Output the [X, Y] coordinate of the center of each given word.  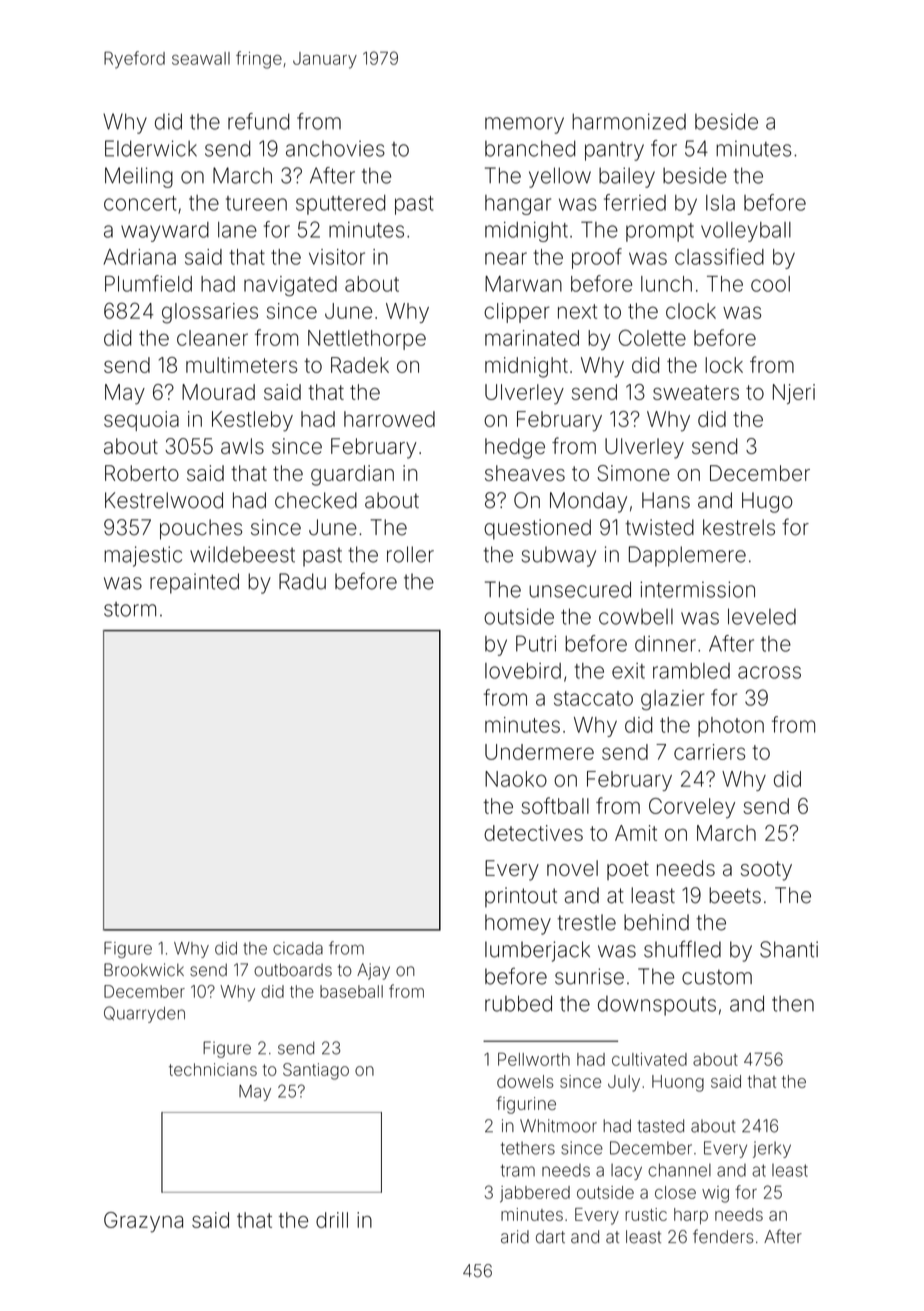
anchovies [335, 148]
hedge [515, 448]
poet [628, 870]
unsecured [580, 589]
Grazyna [143, 1222]
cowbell [636, 617]
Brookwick [144, 970]
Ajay [373, 971]
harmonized [629, 121]
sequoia [141, 421]
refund [258, 121]
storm [130, 609]
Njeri [794, 394]
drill [332, 1220]
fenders [723, 1236]
